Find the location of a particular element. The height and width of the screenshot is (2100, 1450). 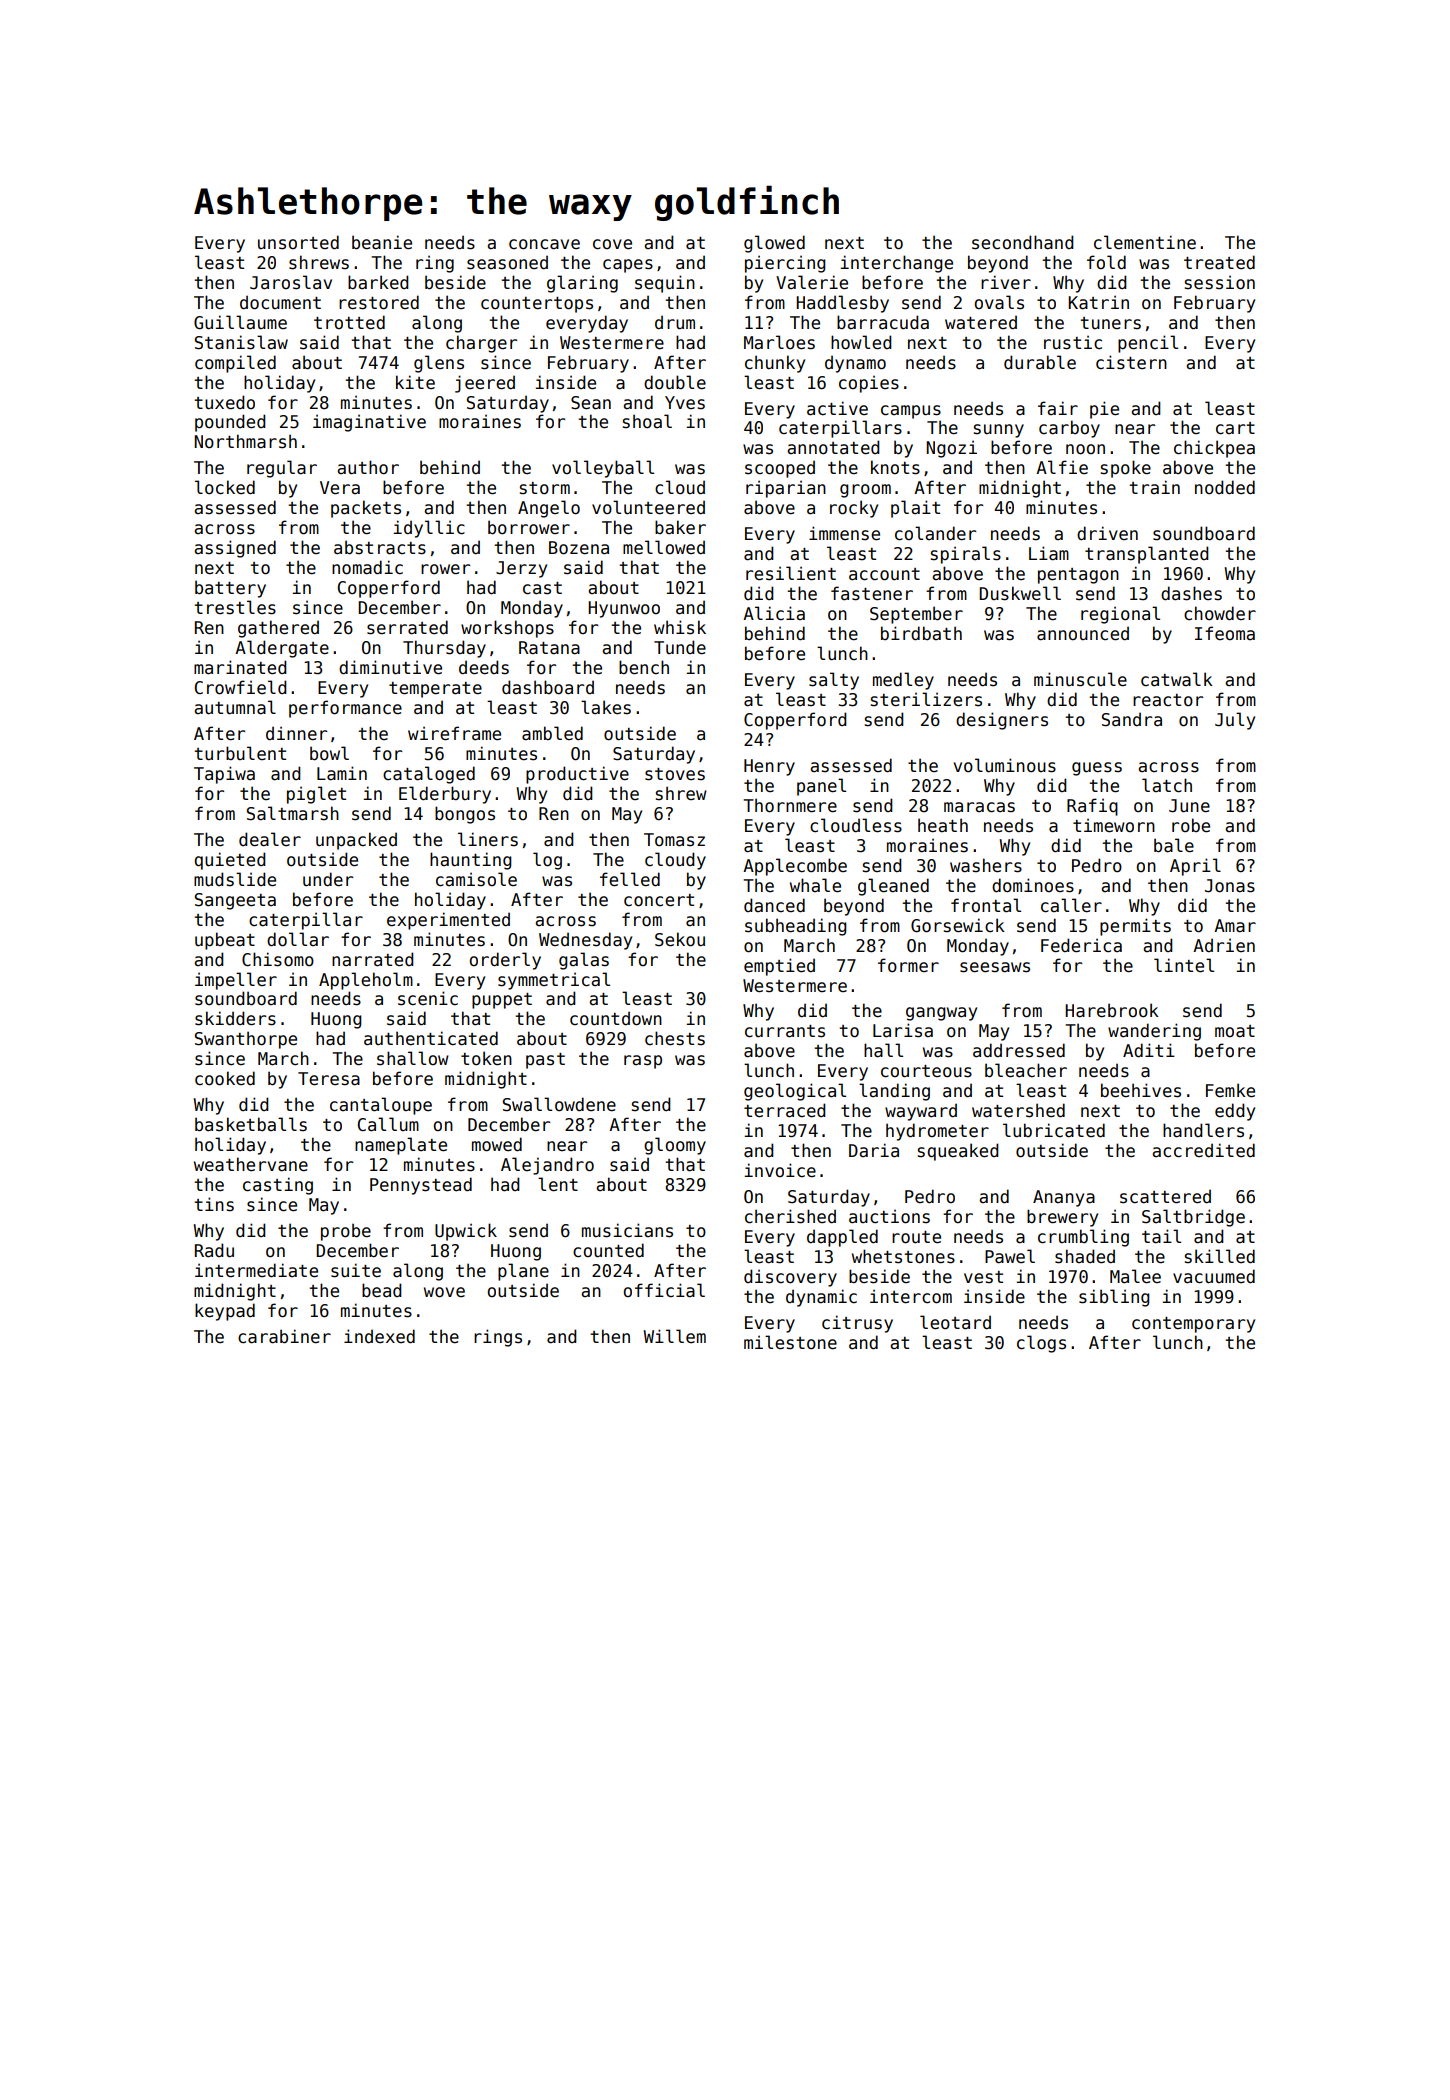

maracas is located at coordinates (979, 807).
